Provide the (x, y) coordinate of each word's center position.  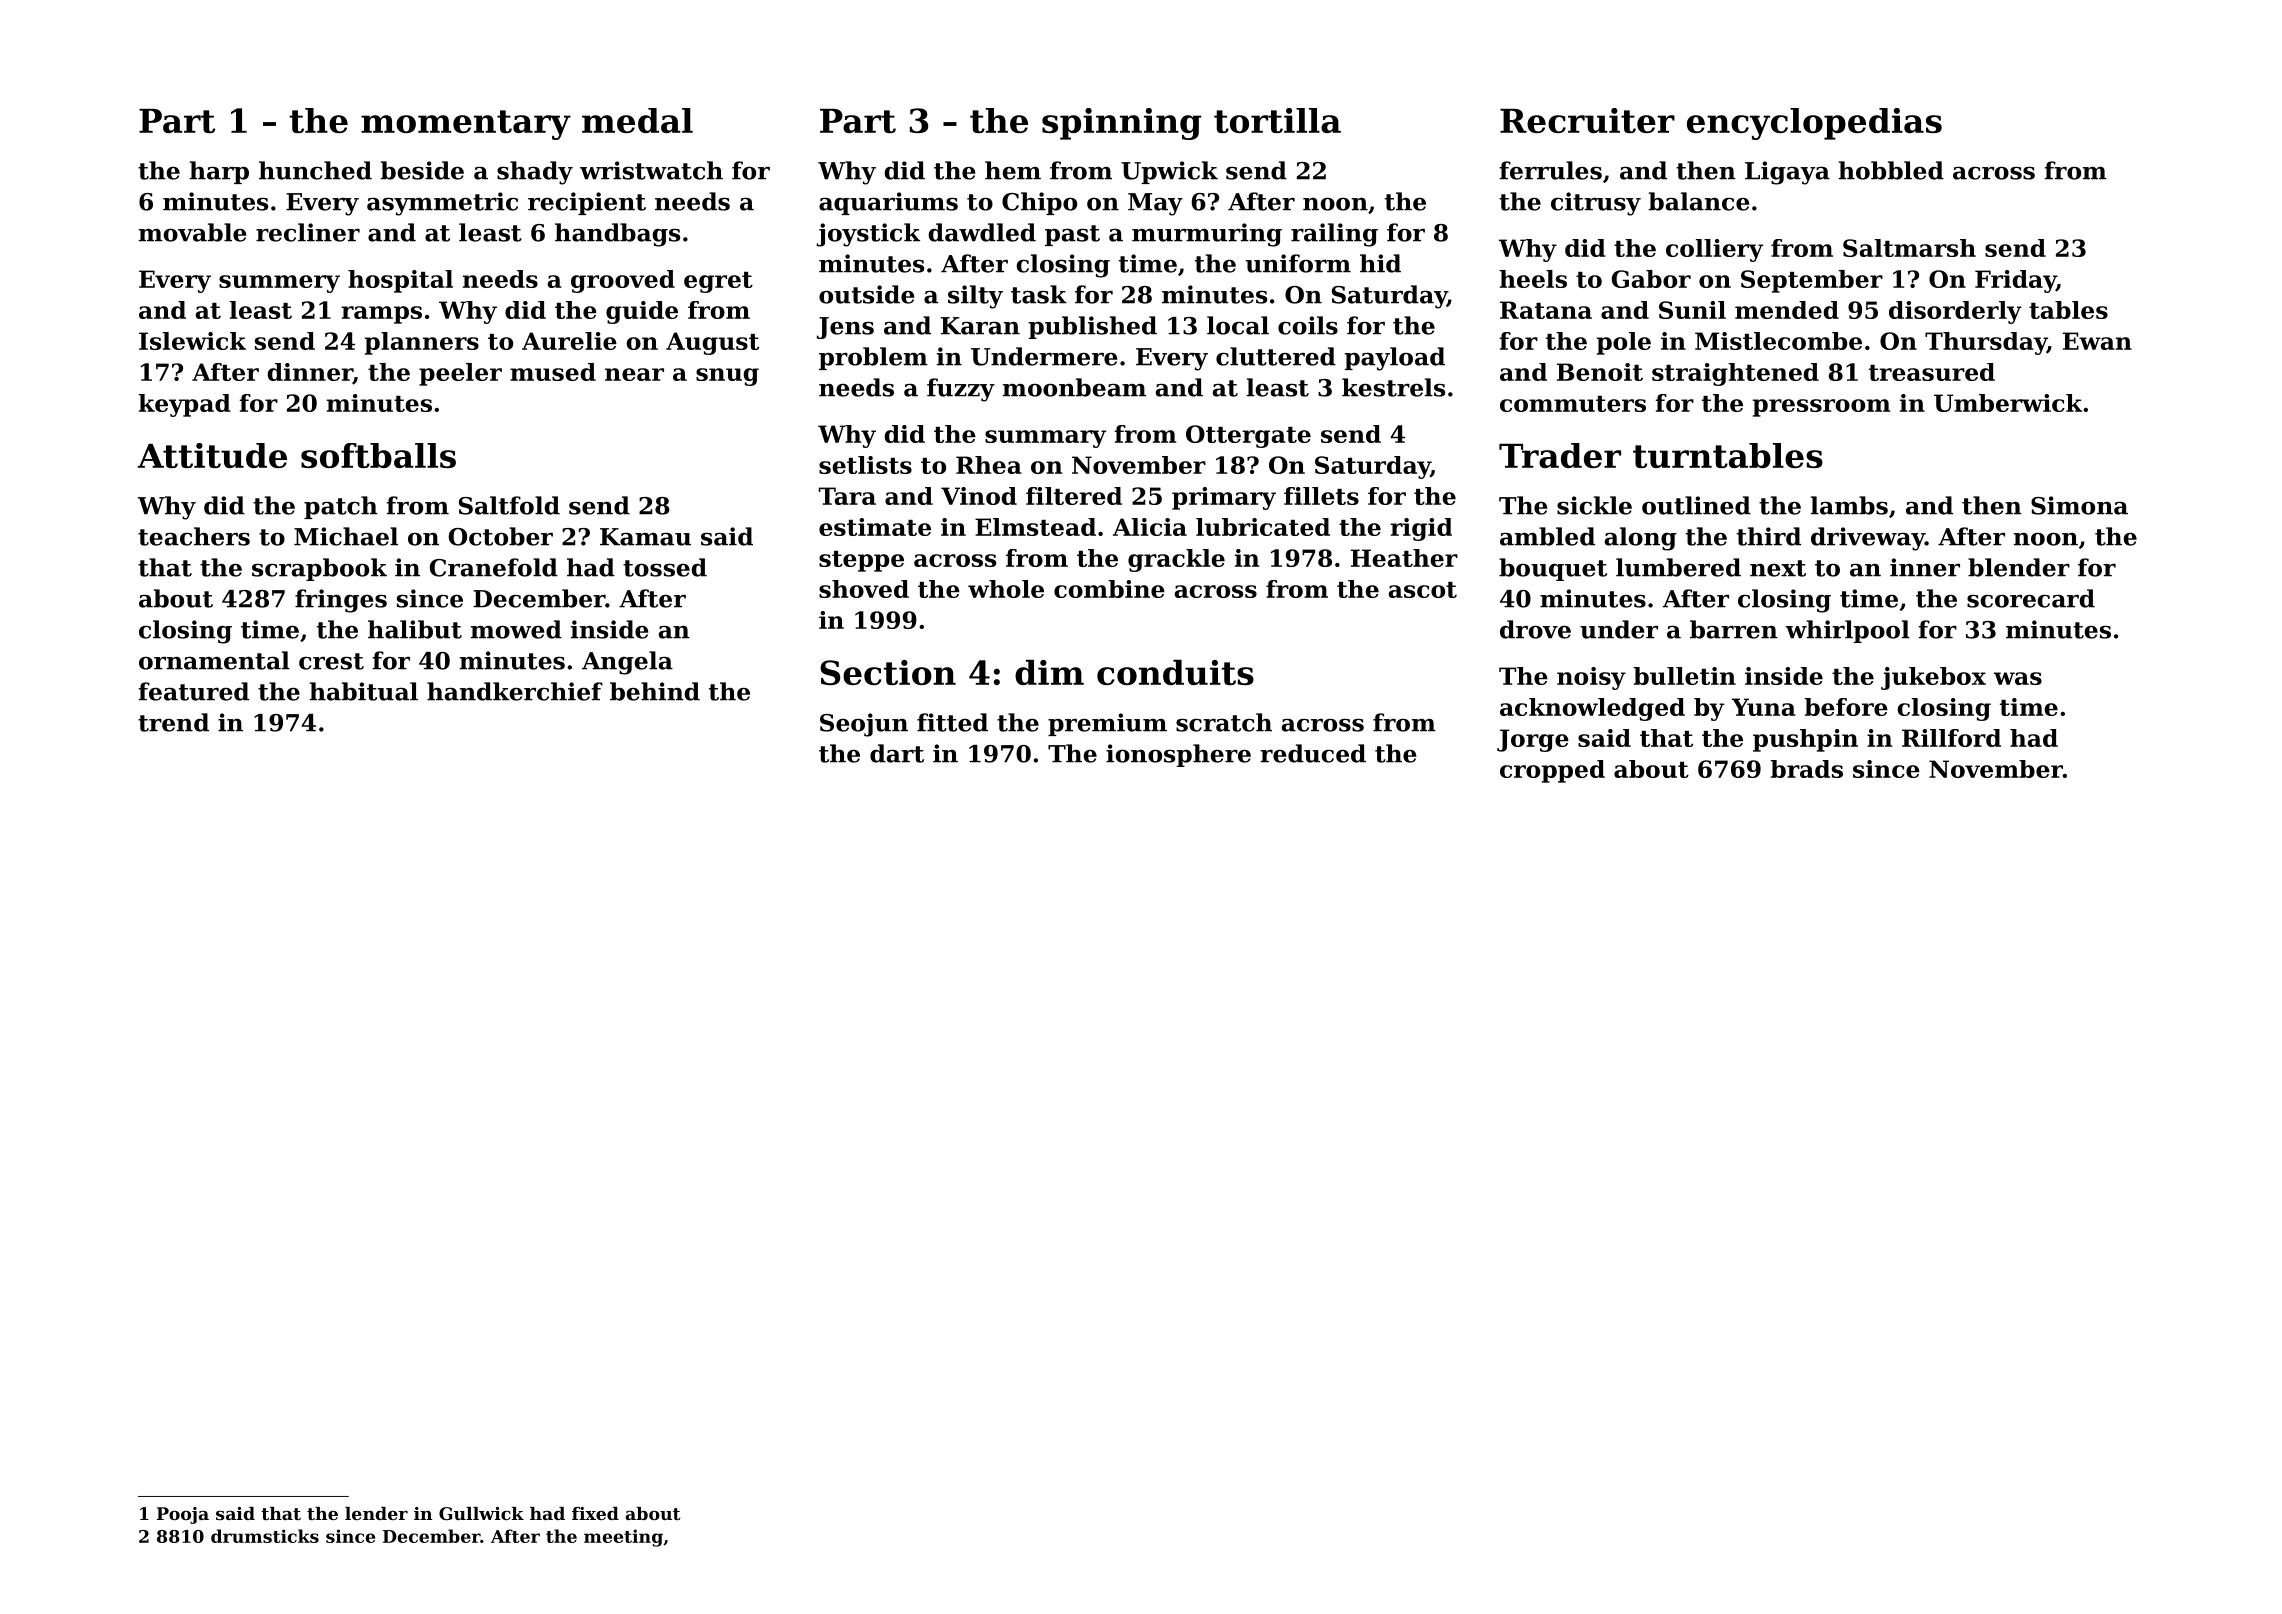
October (501, 536)
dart (897, 753)
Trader (1560, 455)
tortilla (1277, 120)
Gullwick (481, 1513)
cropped (1552, 771)
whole (1006, 589)
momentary (466, 125)
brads (1807, 769)
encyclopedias (1814, 124)
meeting (623, 1538)
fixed (595, 1513)
